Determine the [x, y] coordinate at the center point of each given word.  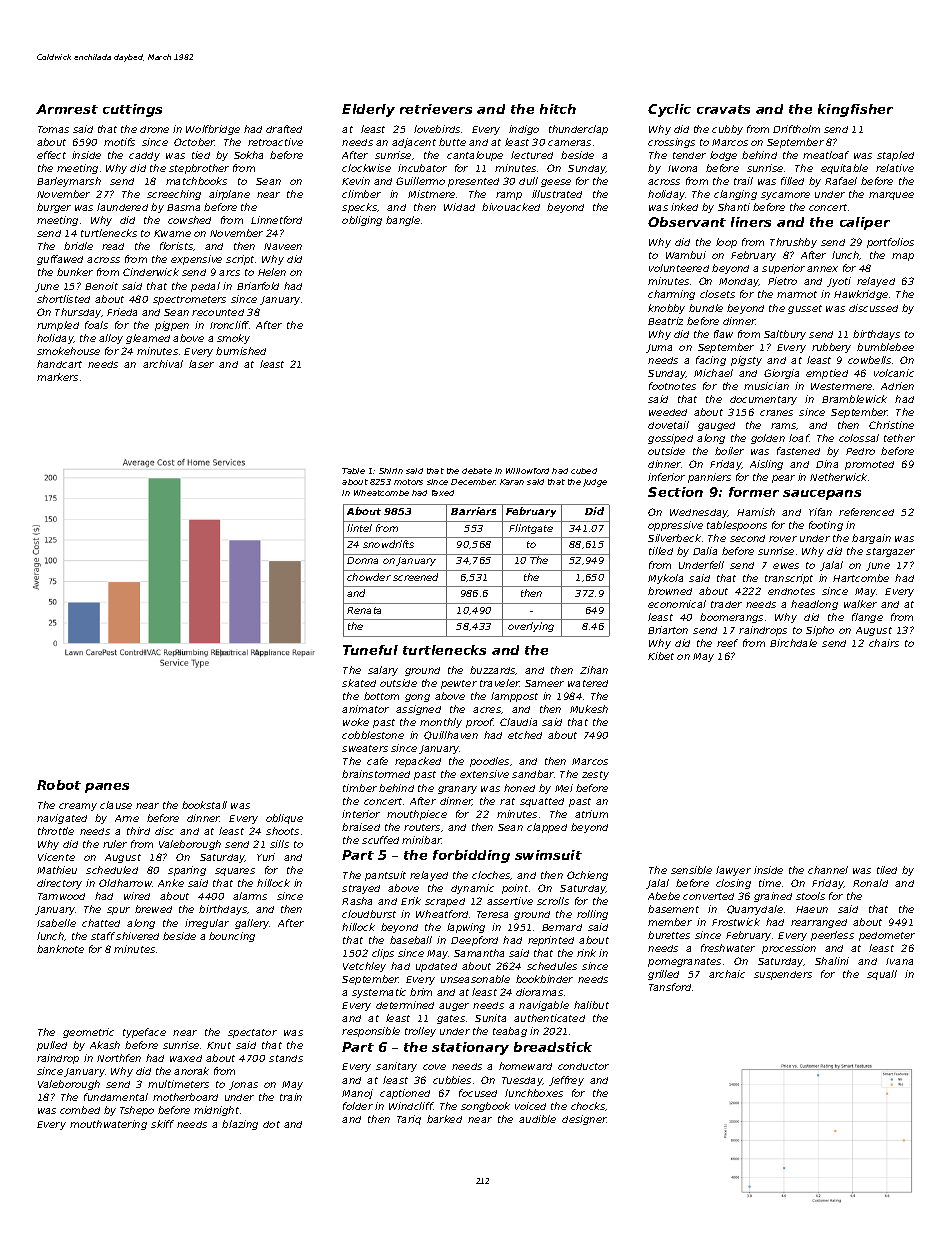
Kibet [661, 656]
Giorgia [781, 374]
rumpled [58, 326]
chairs [884, 643]
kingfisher [855, 110]
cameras [569, 143]
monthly [441, 723]
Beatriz [665, 321]
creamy [78, 807]
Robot [59, 785]
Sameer [544, 683]
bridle [78, 246]
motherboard [185, 1097]
